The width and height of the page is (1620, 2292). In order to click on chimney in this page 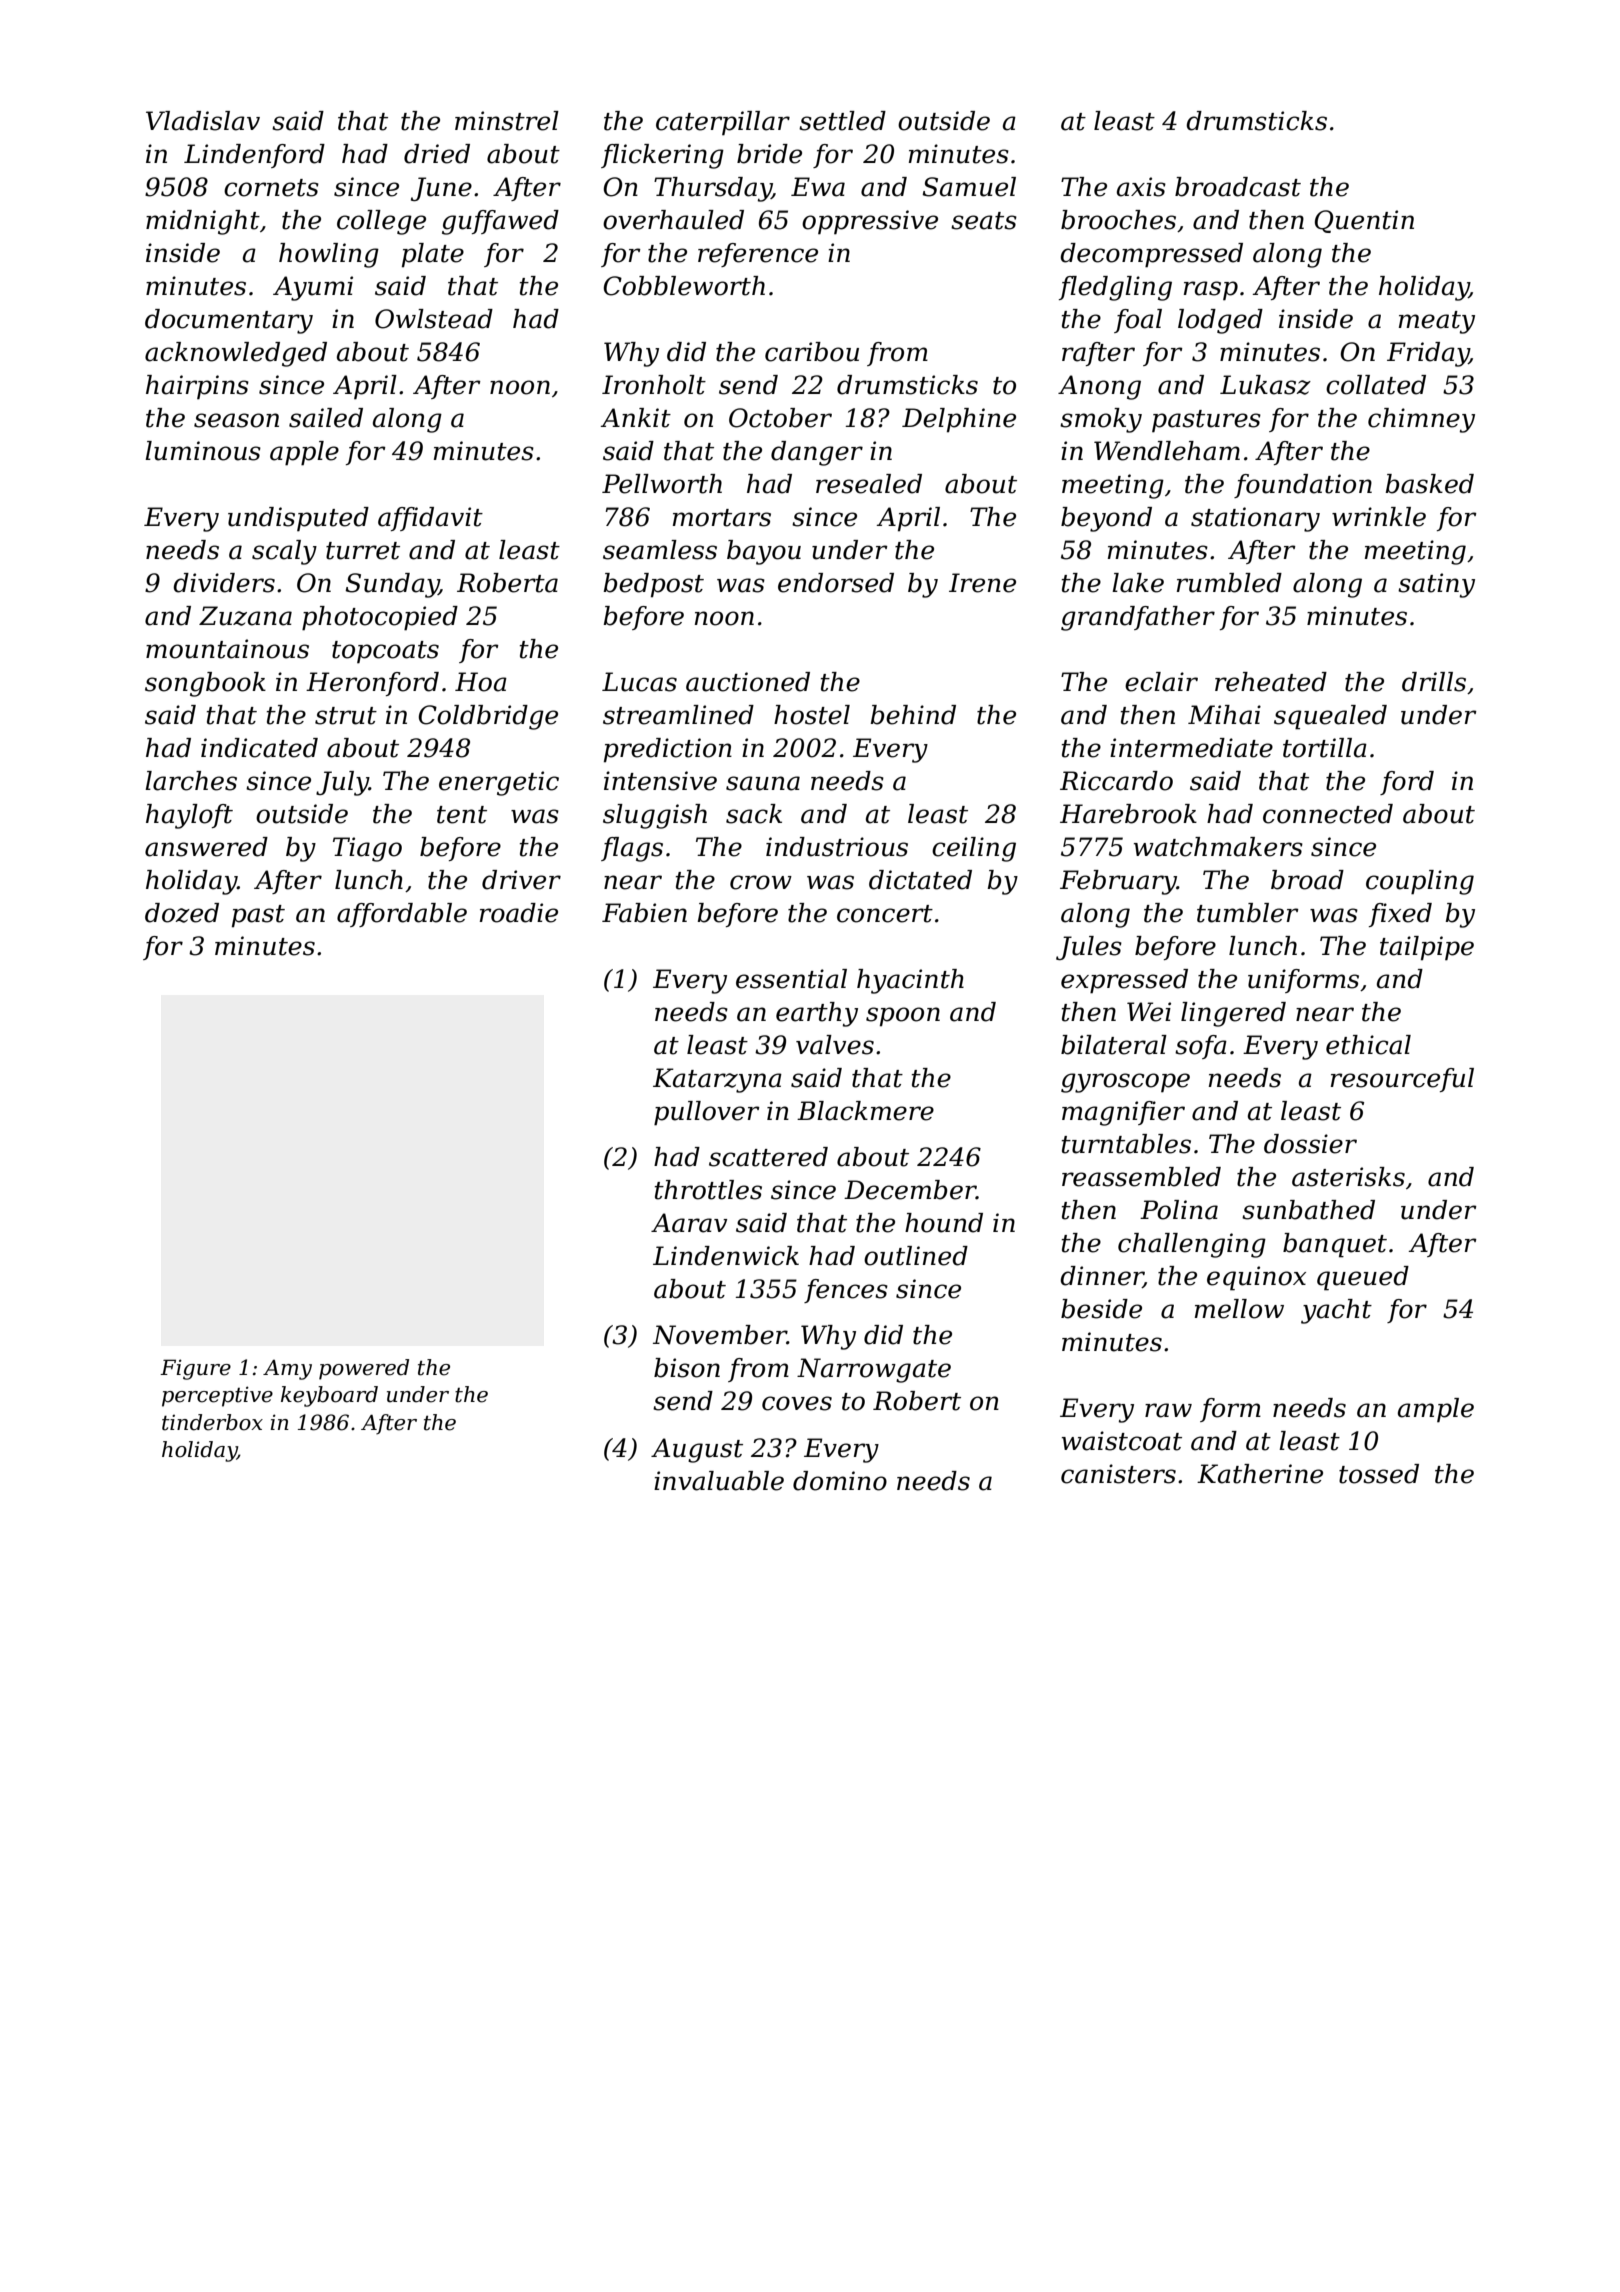, I will do `click(1421, 420)`.
